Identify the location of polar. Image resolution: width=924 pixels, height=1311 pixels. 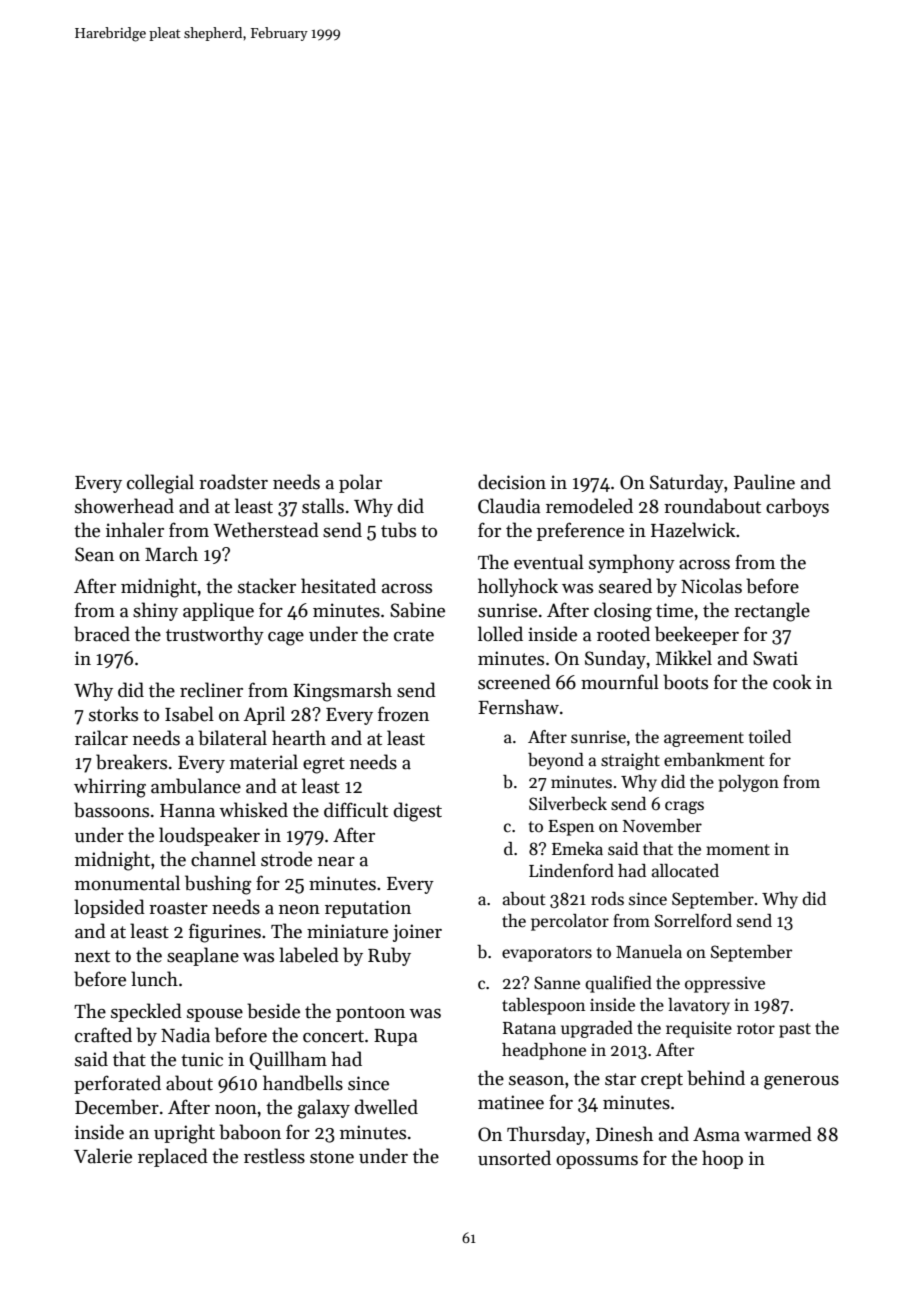
(360, 483).
